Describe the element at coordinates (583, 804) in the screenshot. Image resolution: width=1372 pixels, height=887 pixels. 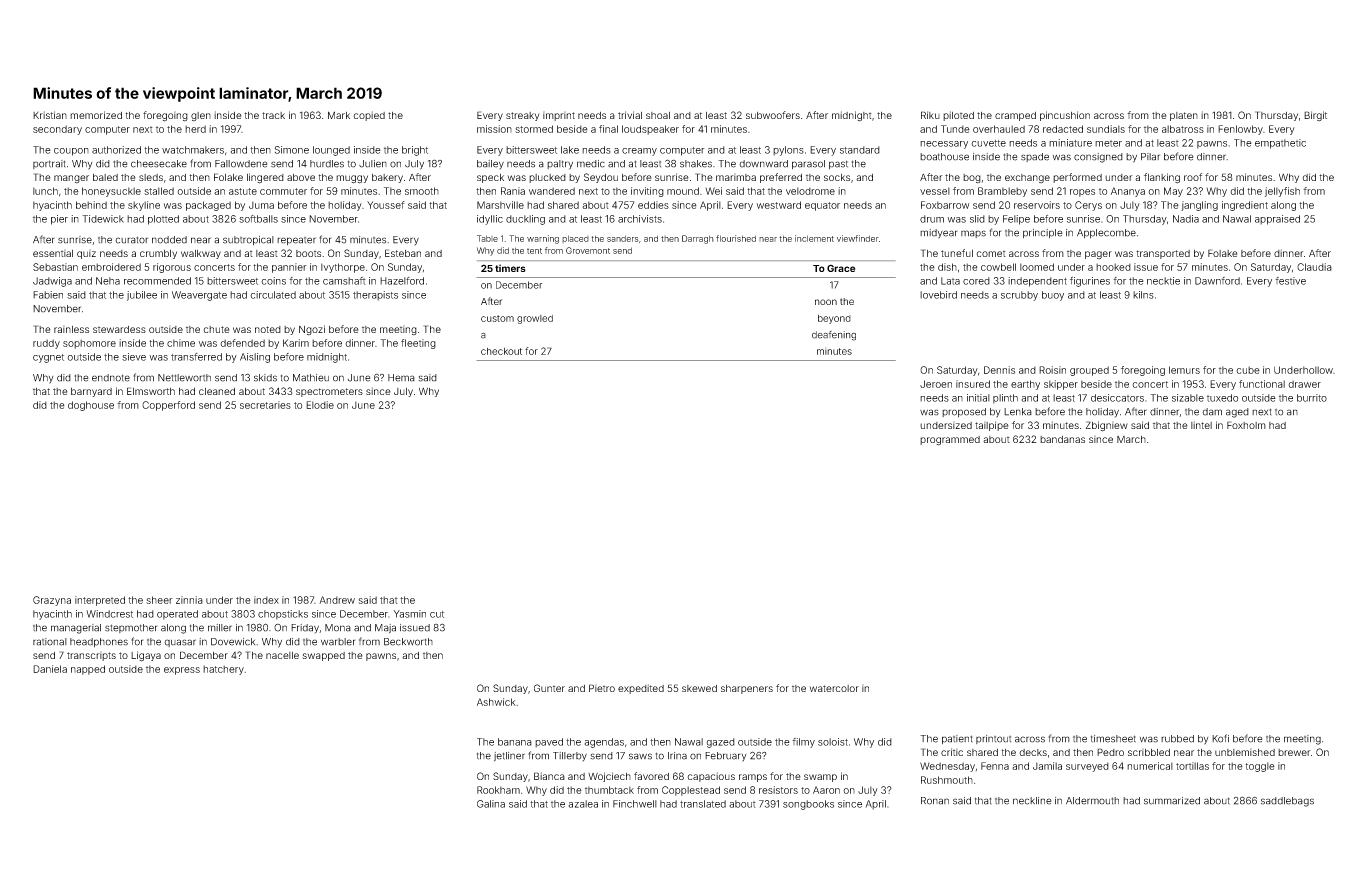
I see `azalea` at that location.
